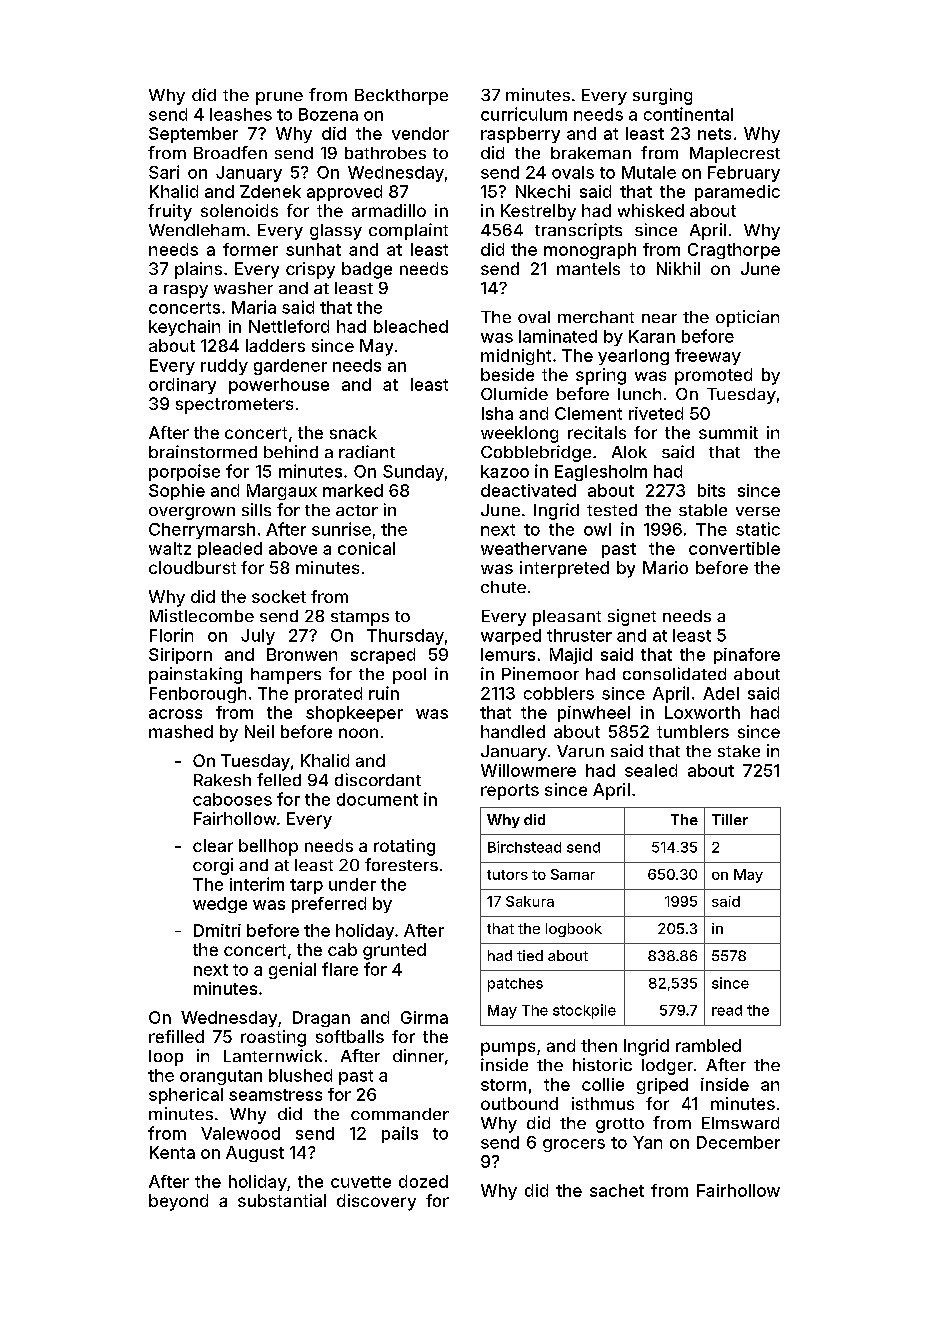 The width and height of the screenshot is (929, 1320). What do you see at coordinates (178, 1202) in the screenshot?
I see `beyond` at bounding box center [178, 1202].
